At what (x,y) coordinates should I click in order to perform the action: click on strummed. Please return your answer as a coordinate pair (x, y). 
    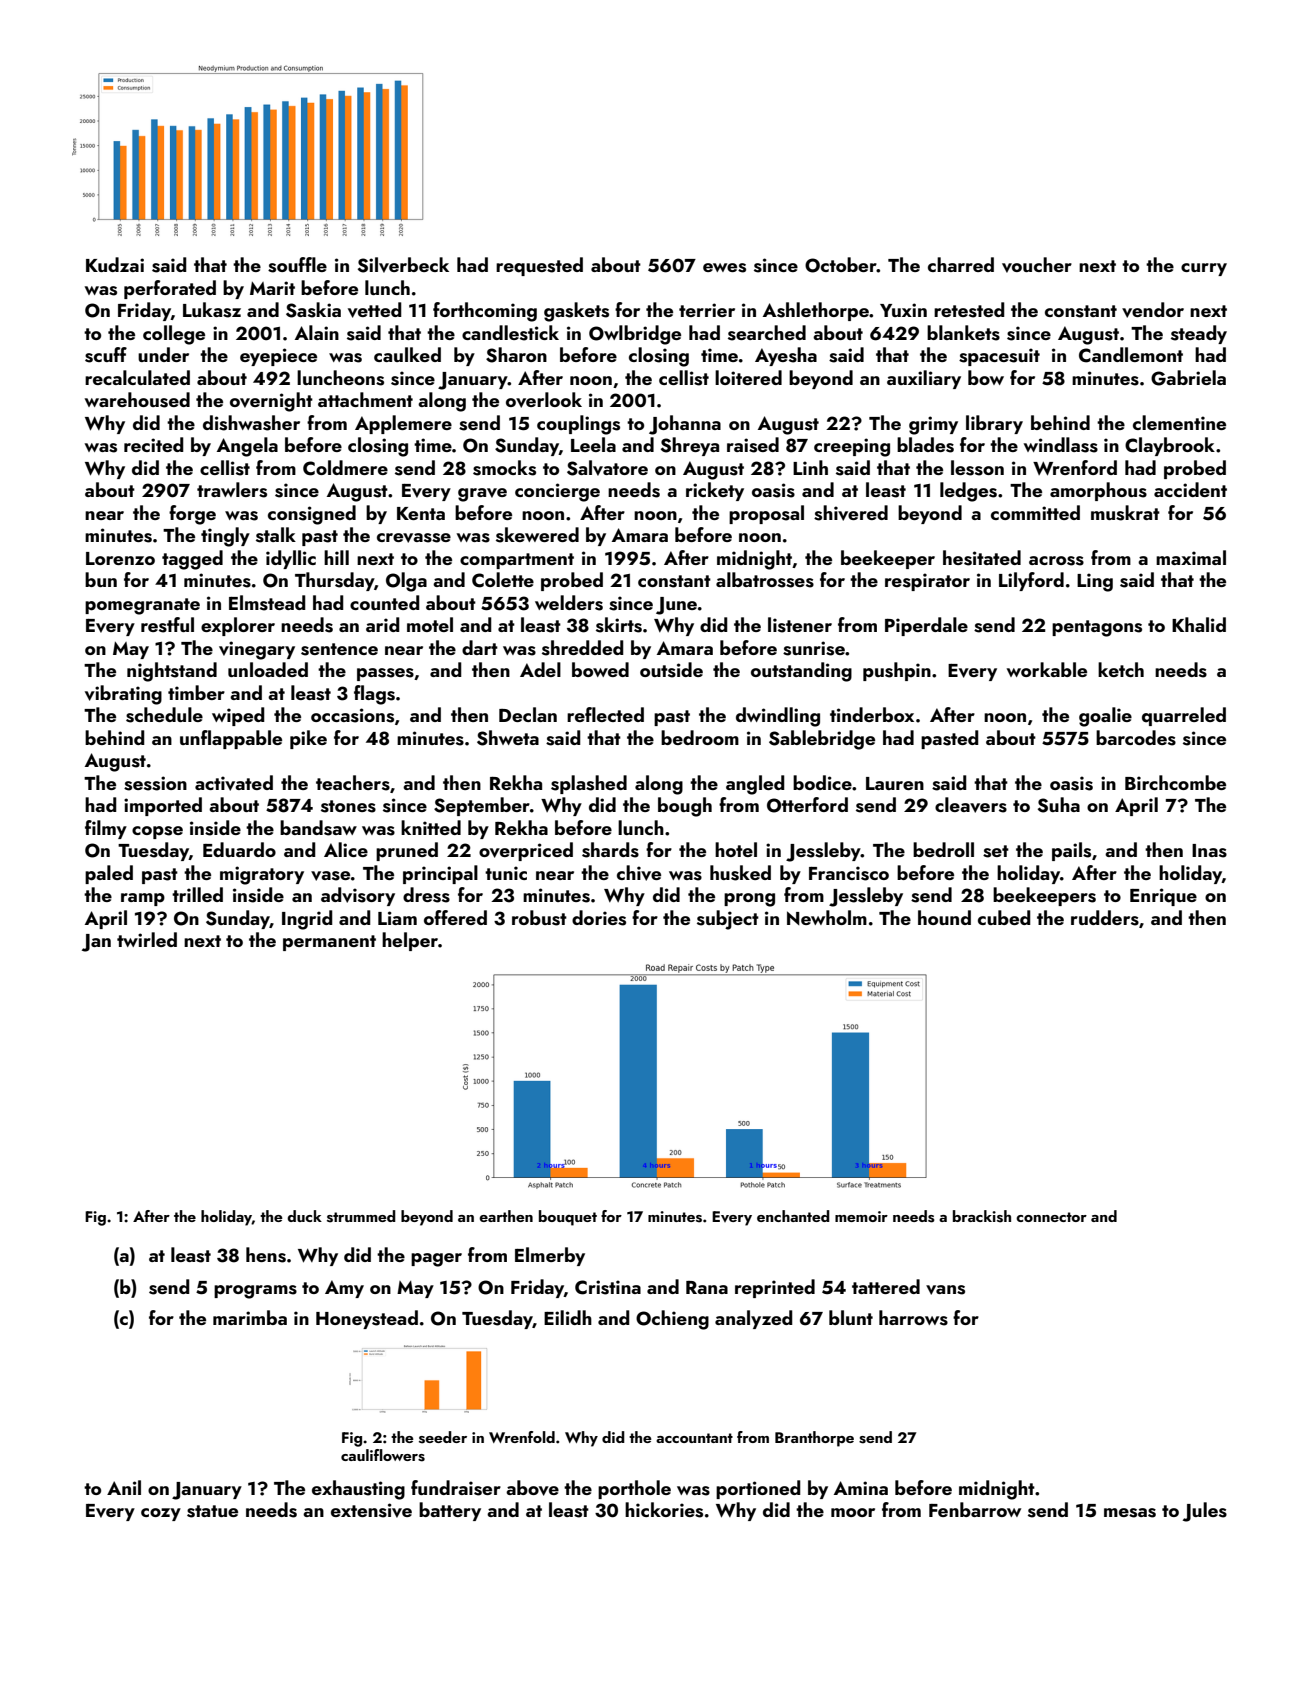
    Looking at the image, I should click on (361, 1216).
